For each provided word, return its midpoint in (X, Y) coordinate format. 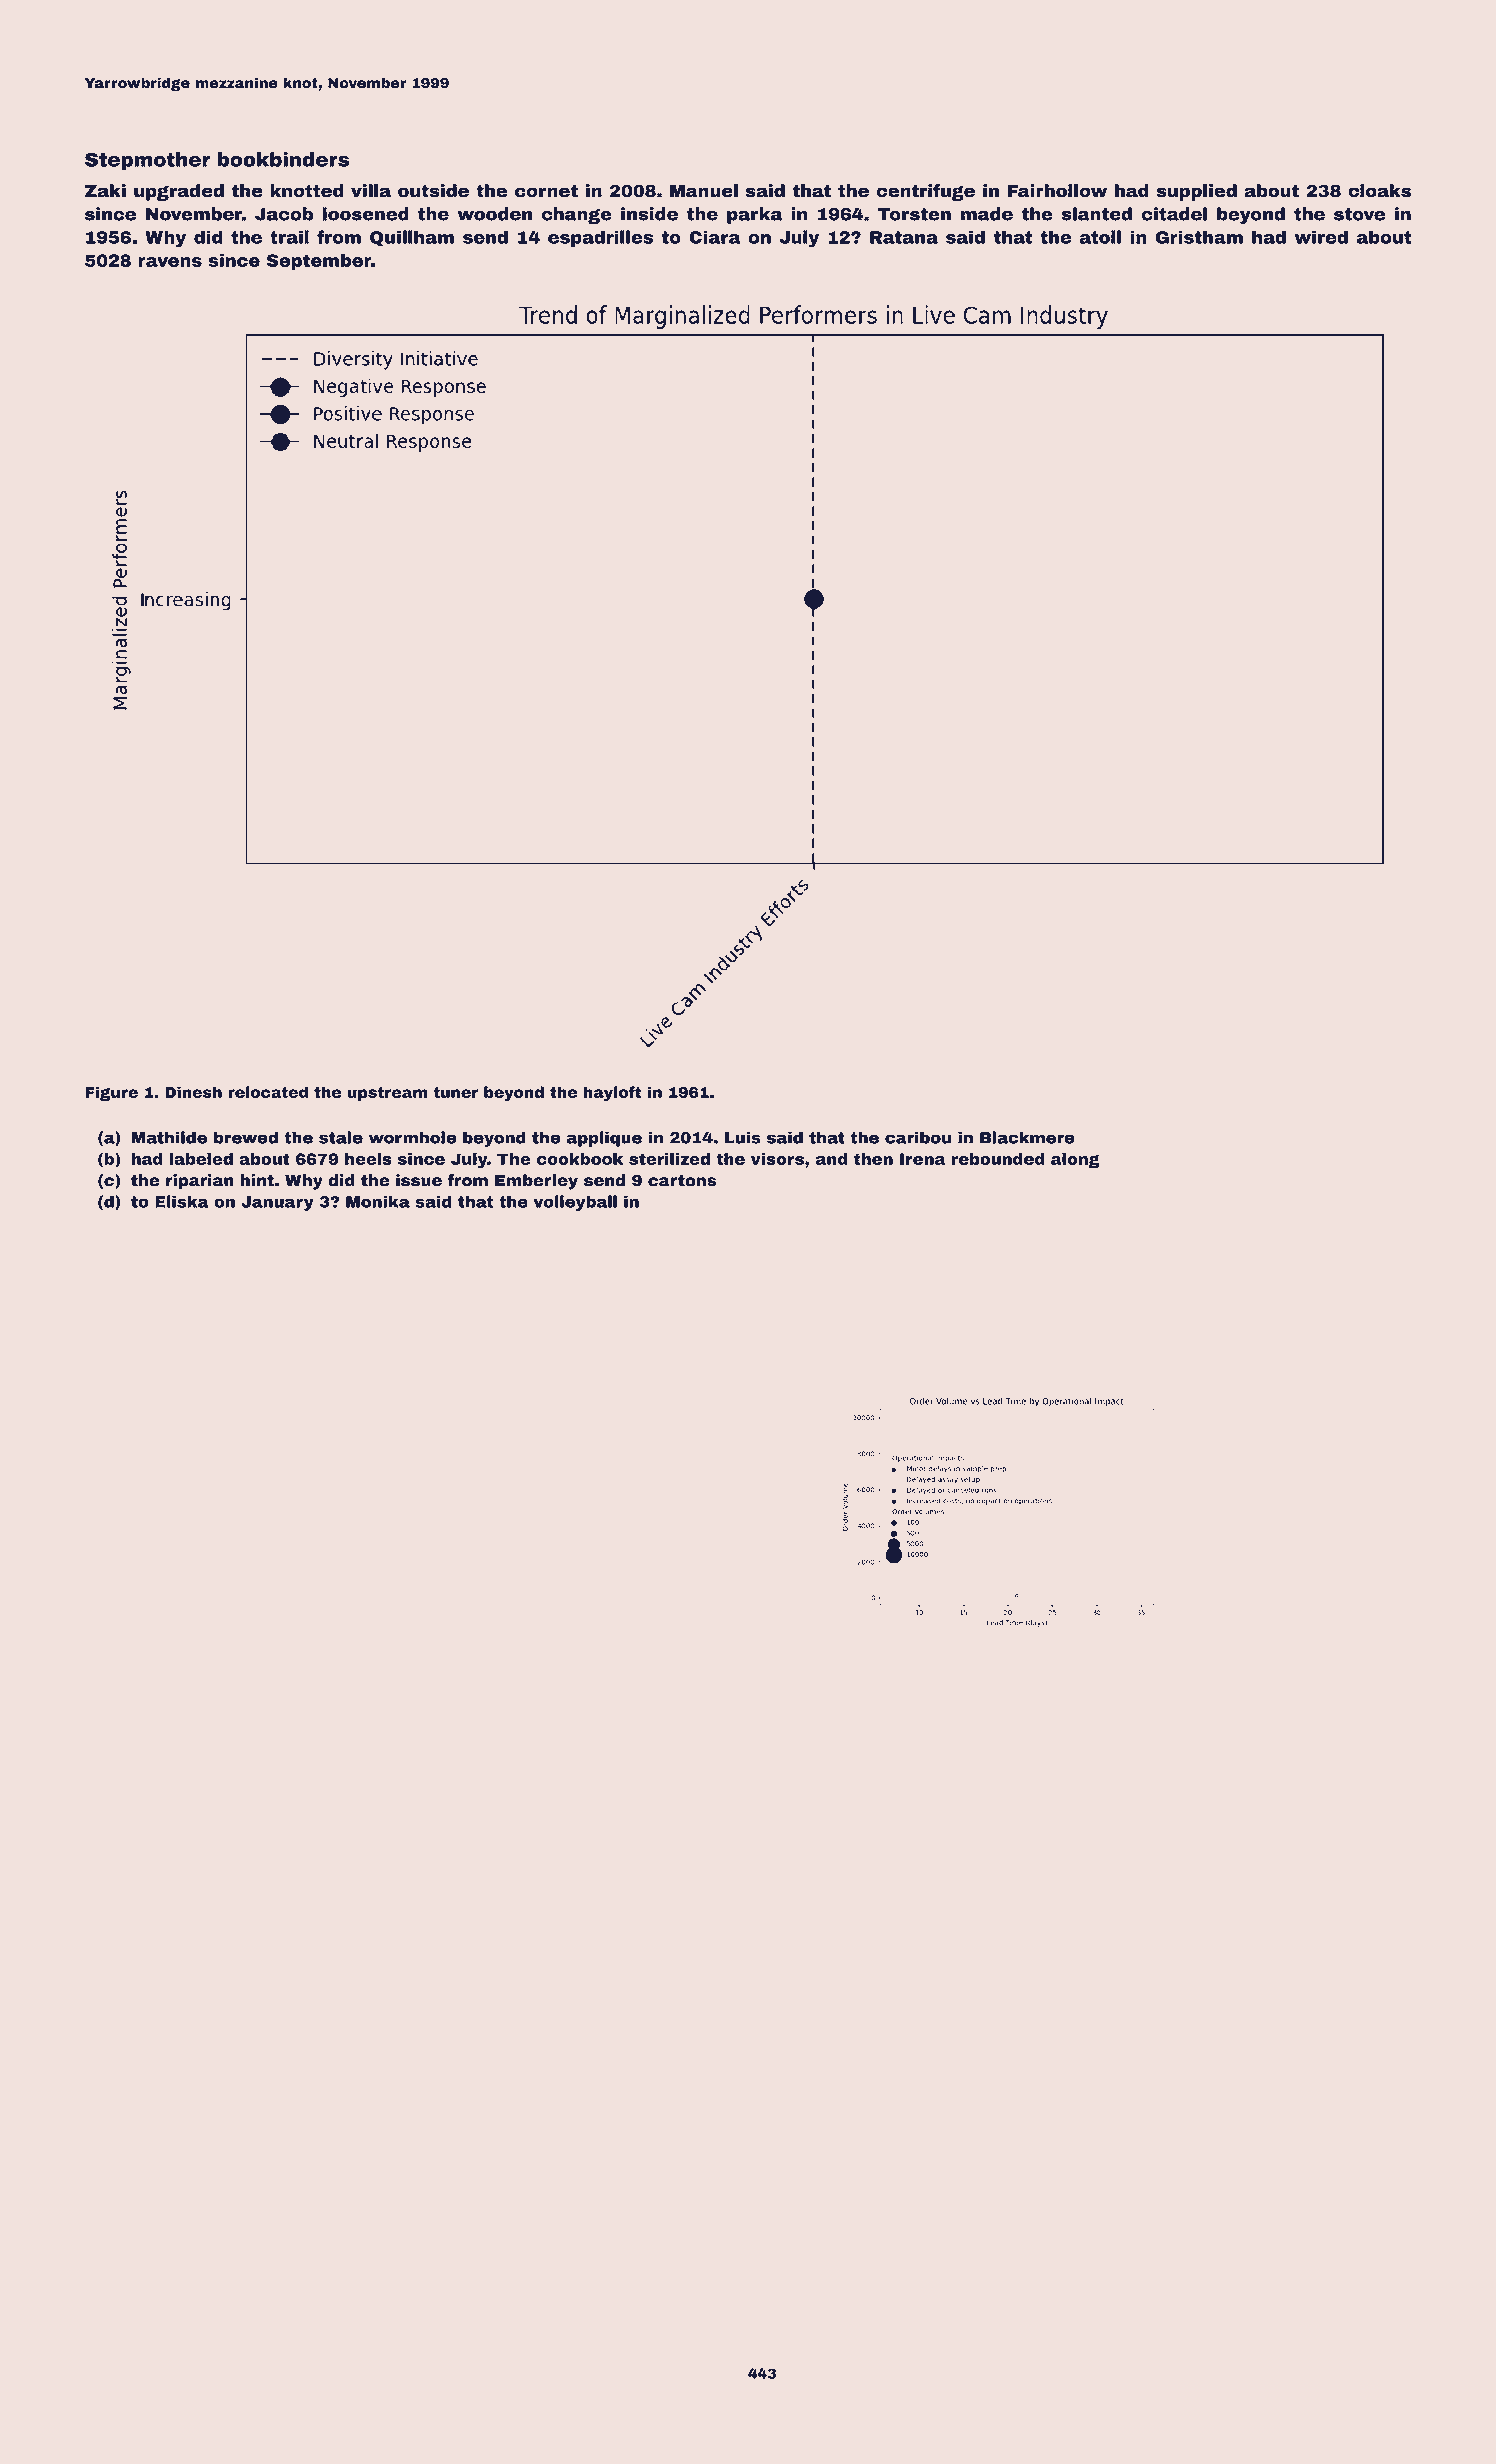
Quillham (412, 238)
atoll (1100, 237)
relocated (268, 1092)
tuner (455, 1092)
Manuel (704, 191)
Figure (111, 1093)
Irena (923, 1159)
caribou (918, 1137)
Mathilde (169, 1137)
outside (433, 191)
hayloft (612, 1093)
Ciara (715, 237)
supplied (1196, 192)
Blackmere (1027, 1137)
